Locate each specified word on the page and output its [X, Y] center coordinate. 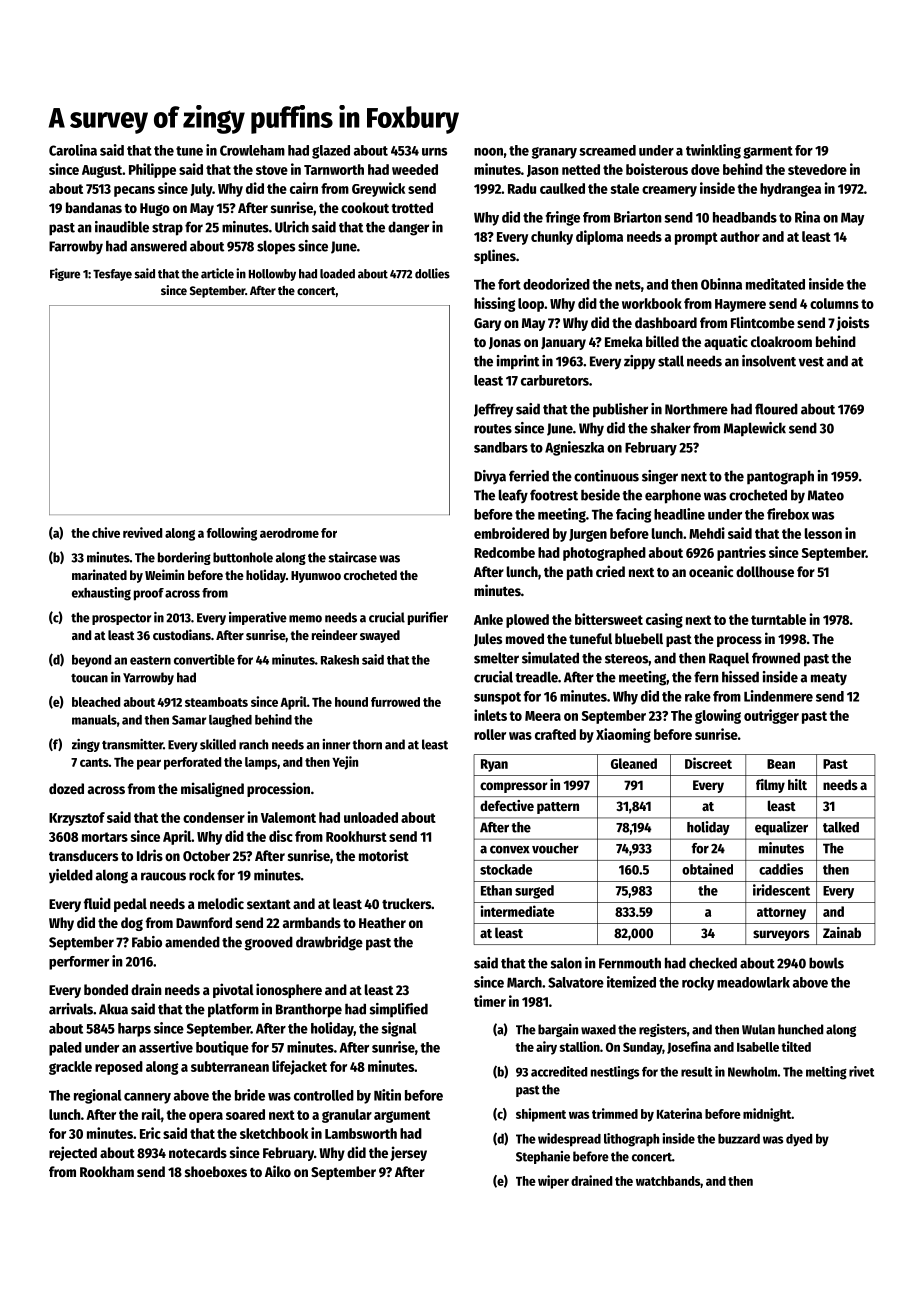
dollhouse [765, 571]
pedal [130, 905]
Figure [65, 274]
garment [768, 152]
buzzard [739, 1139]
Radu [522, 188]
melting [826, 1073]
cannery [147, 1098]
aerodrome [289, 533]
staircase [352, 557]
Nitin [387, 1095]
